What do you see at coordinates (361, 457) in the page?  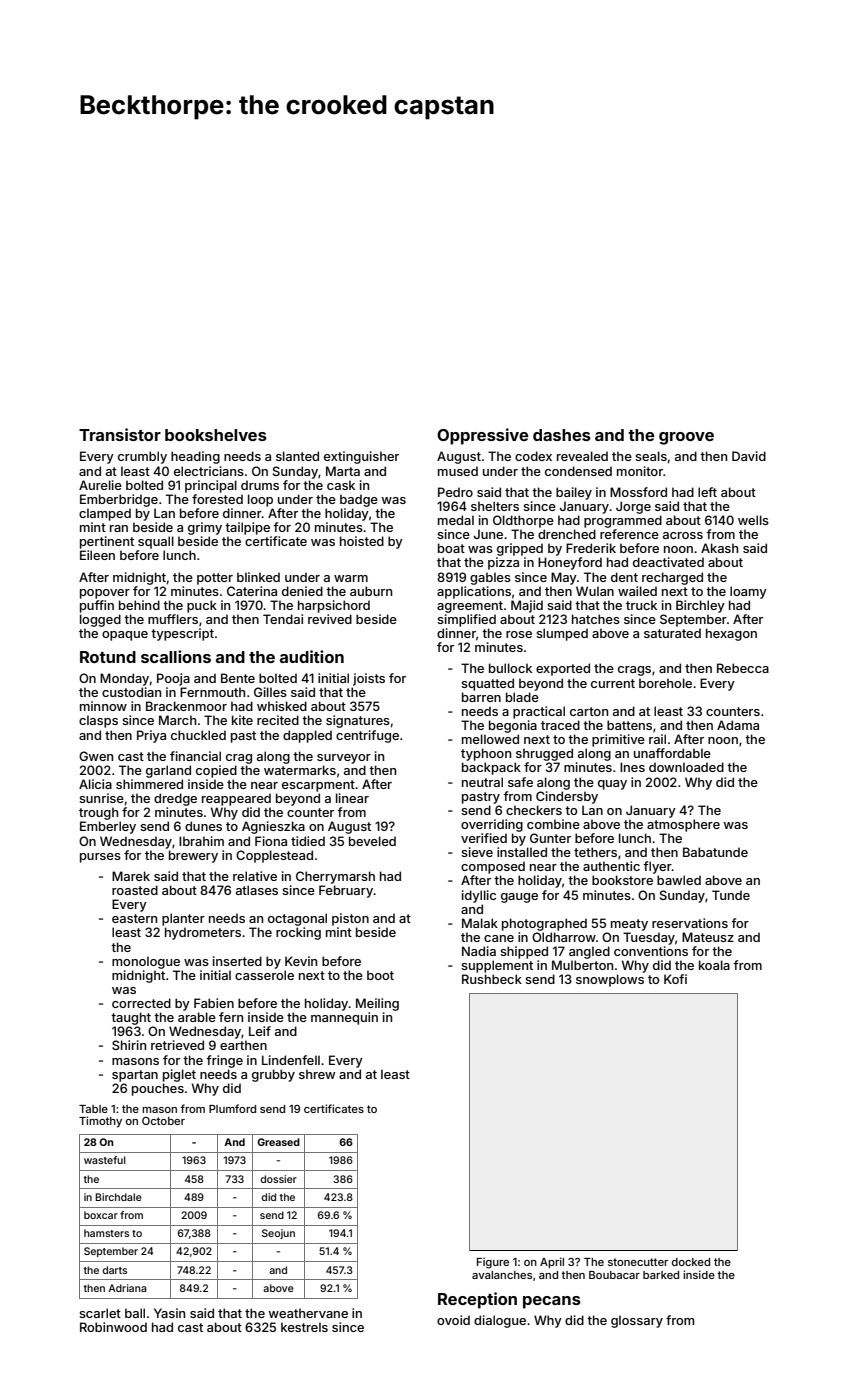 I see `extinguisher` at bounding box center [361, 457].
